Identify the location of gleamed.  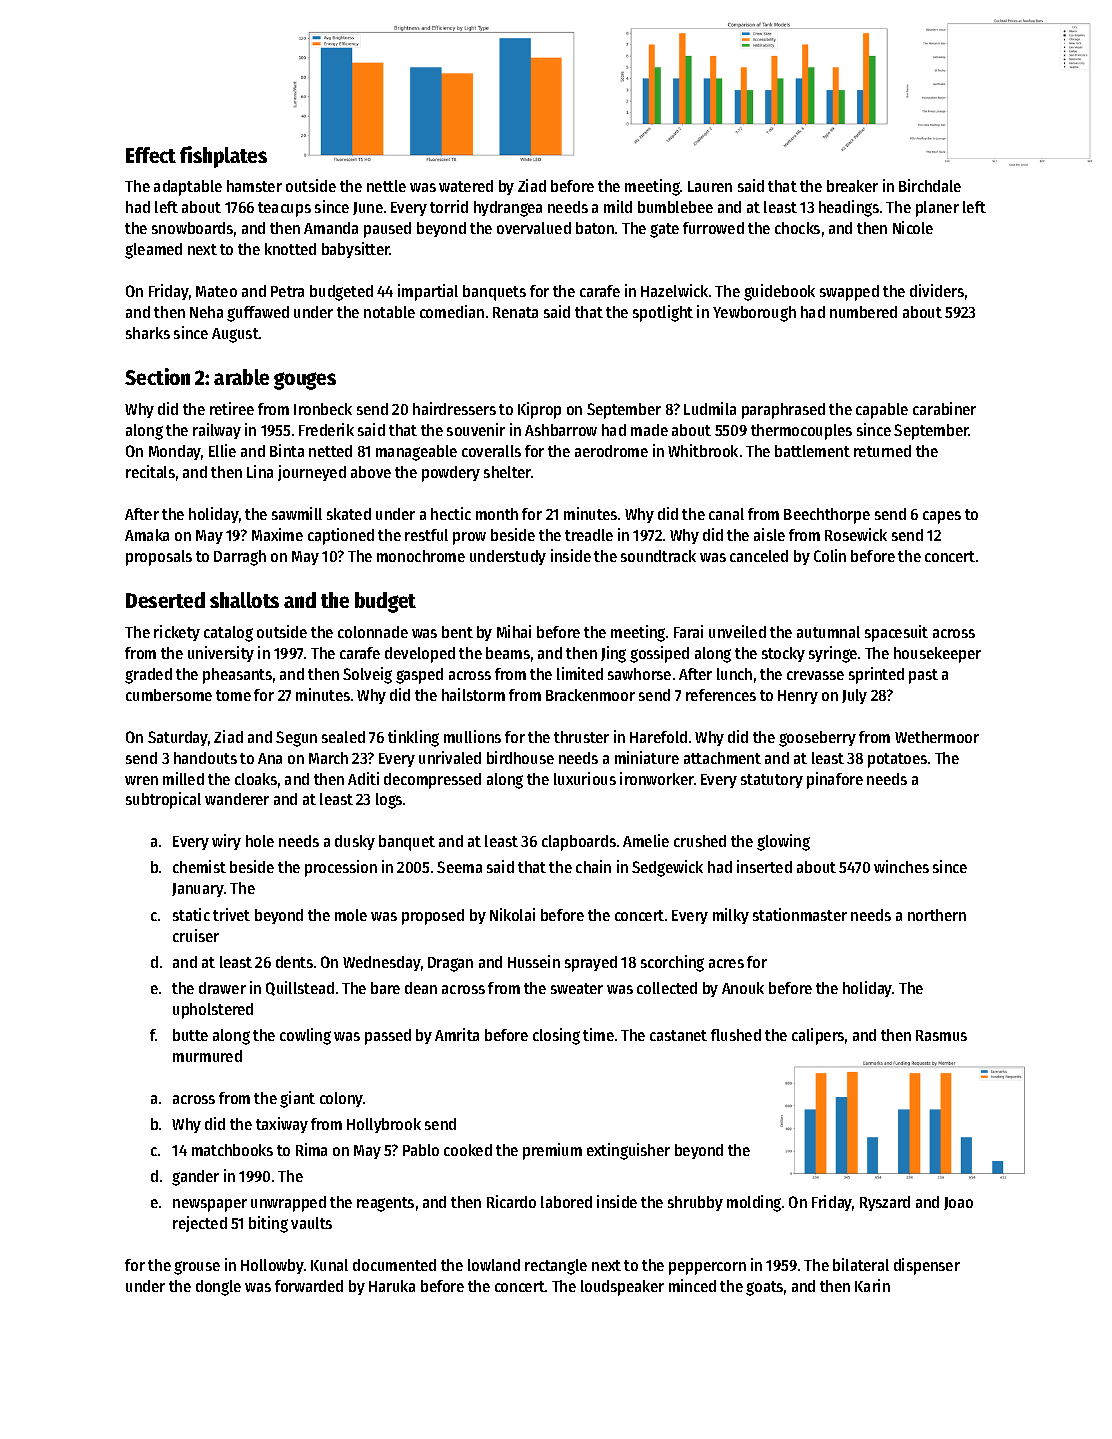
(153, 251).
